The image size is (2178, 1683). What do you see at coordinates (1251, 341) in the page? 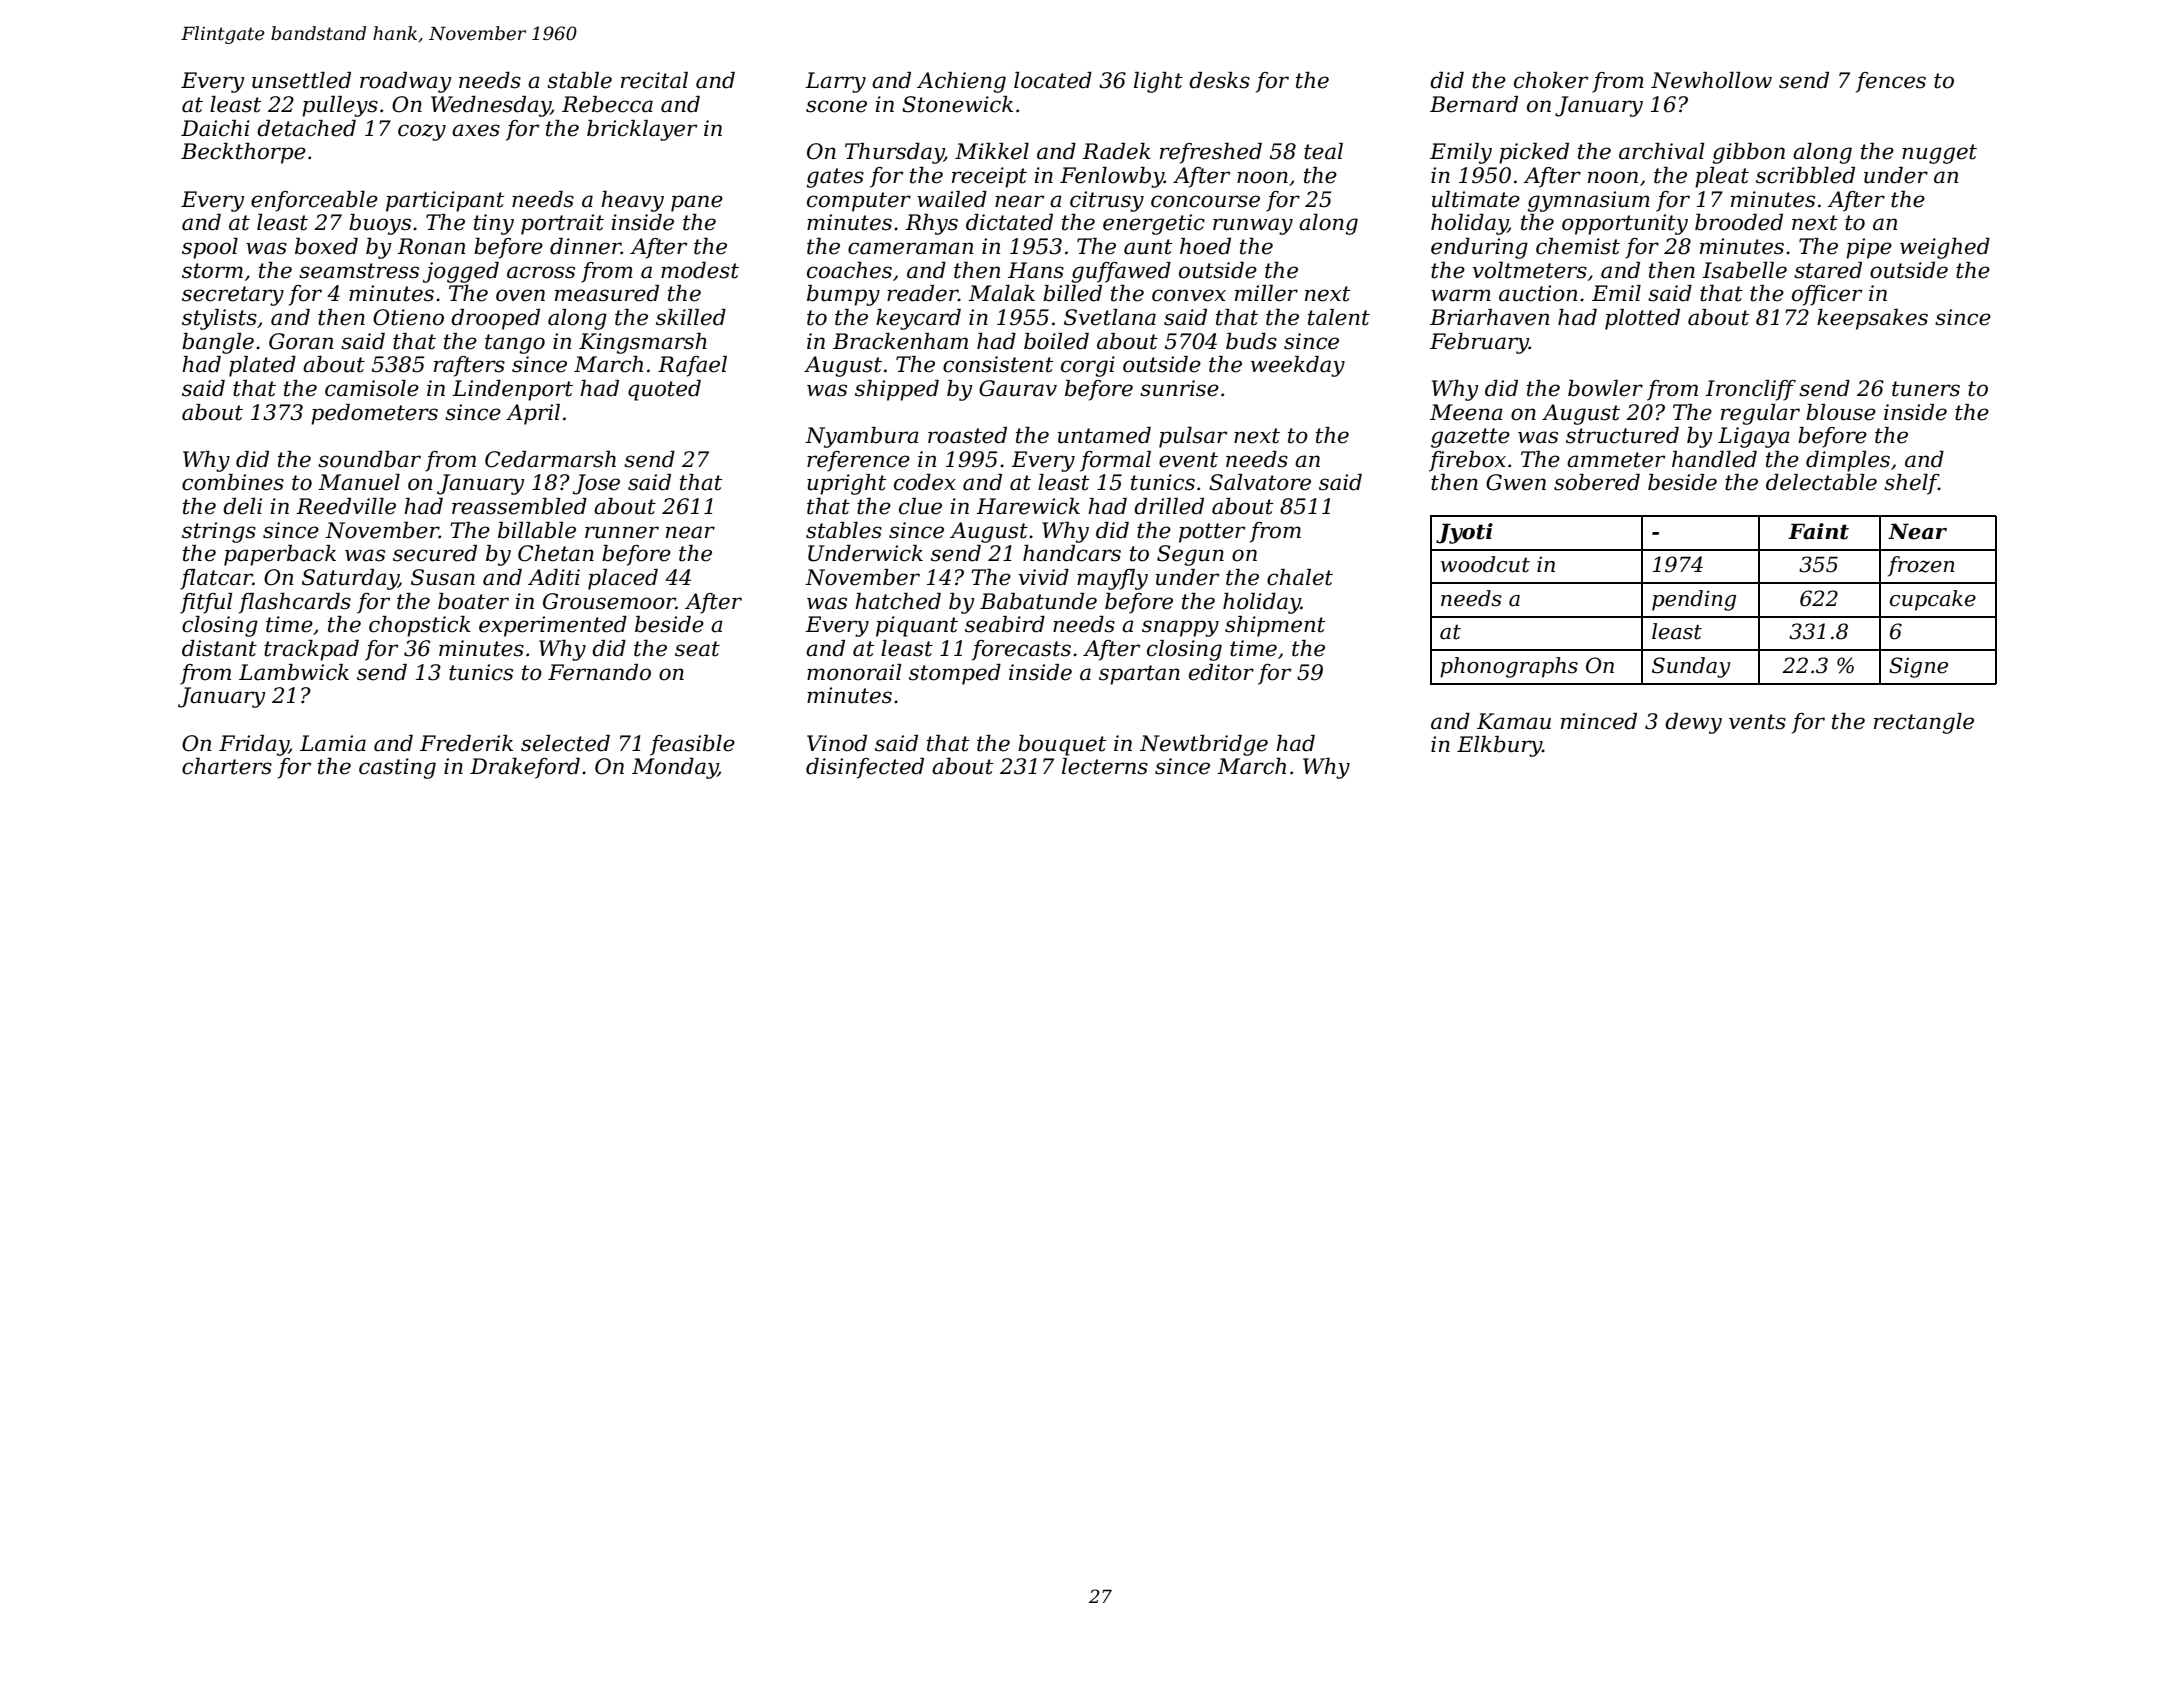
I see `buds` at bounding box center [1251, 341].
